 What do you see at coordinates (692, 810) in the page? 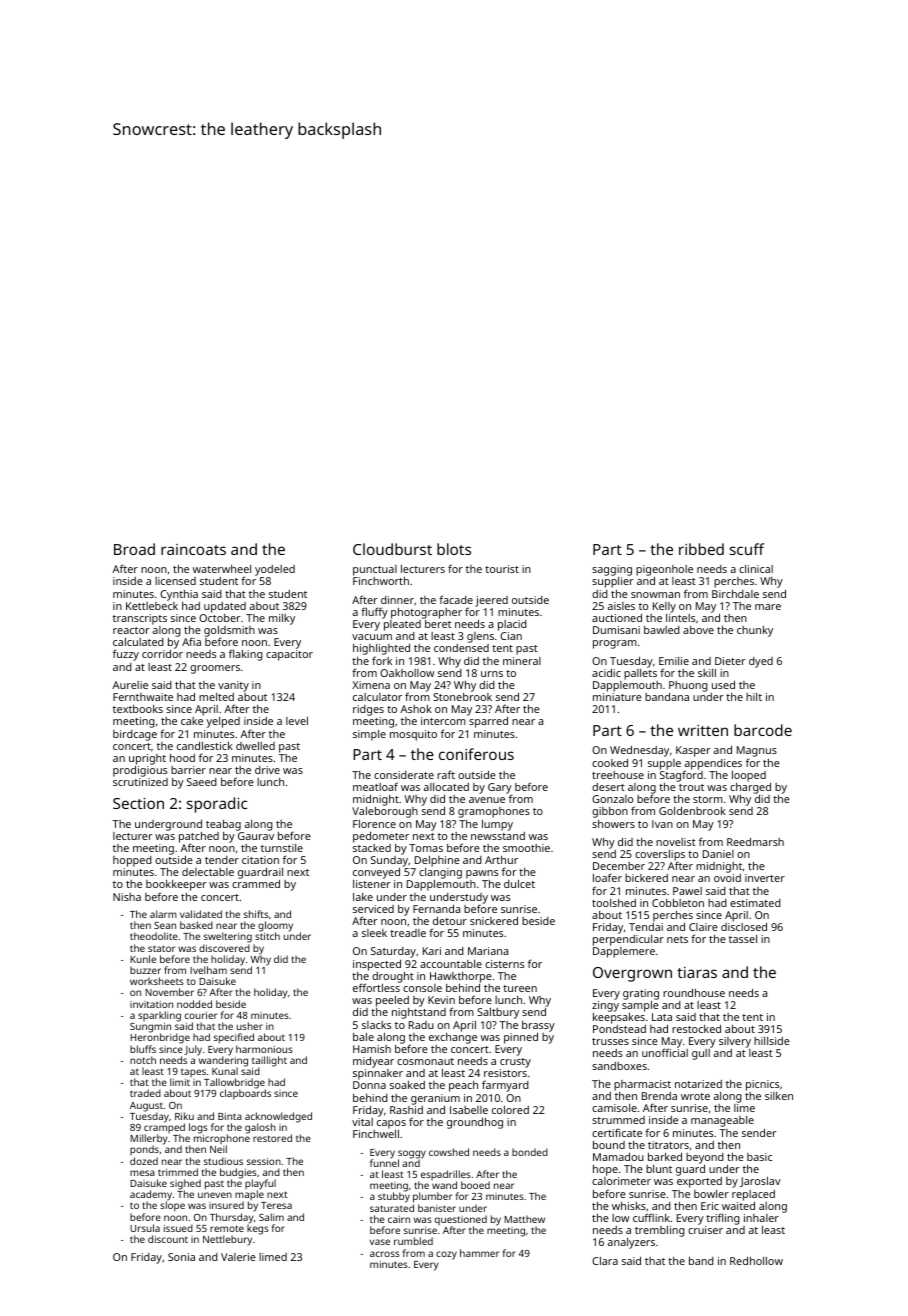
I see `Goldenbrook` at bounding box center [692, 810].
